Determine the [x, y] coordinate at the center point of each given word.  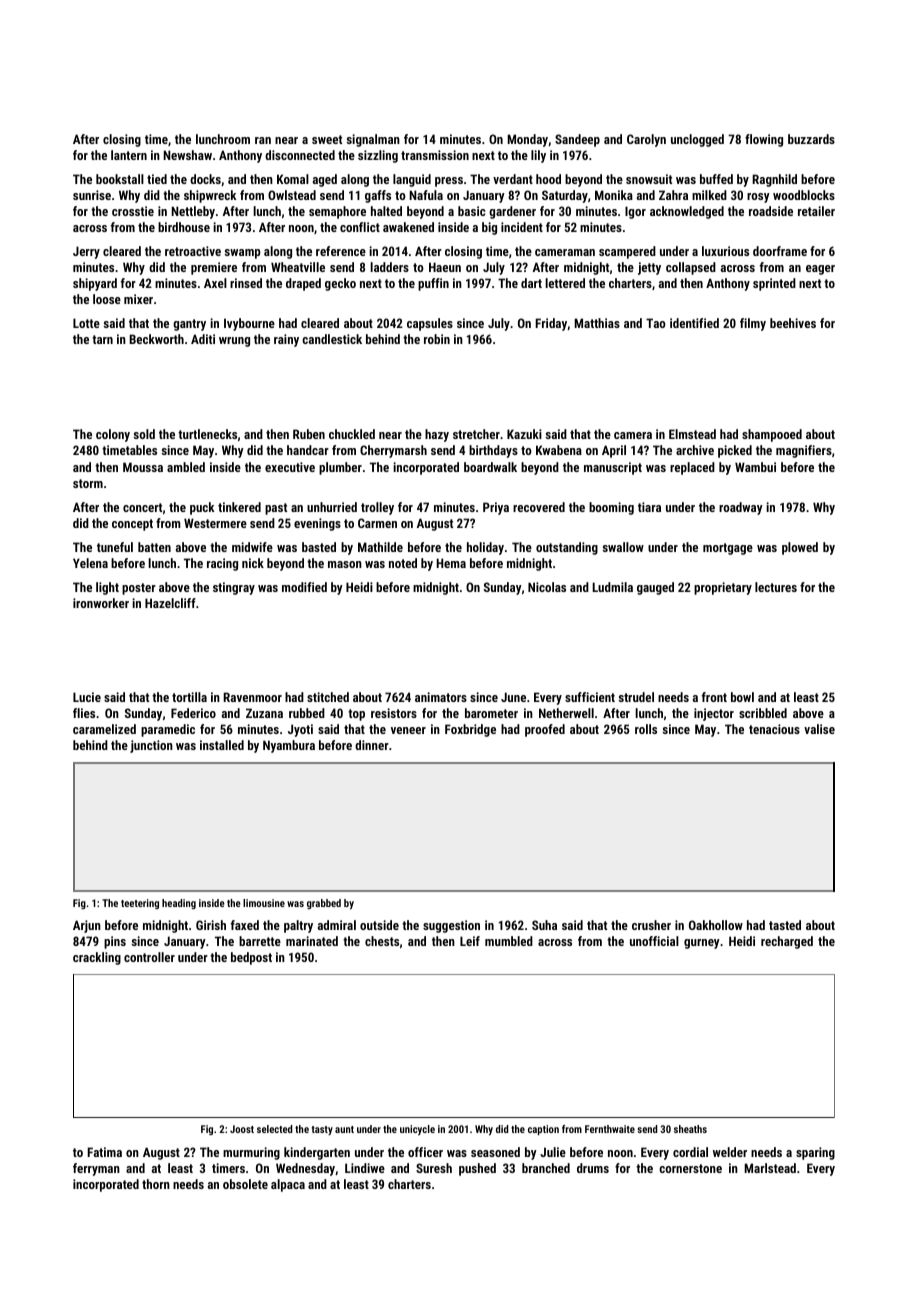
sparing [815, 1153]
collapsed [691, 268]
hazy [437, 435]
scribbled [763, 713]
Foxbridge [470, 730]
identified [694, 323]
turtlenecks [207, 434]
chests [382, 941]
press [449, 182]
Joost [242, 1129]
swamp [242, 254]
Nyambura [289, 746]
